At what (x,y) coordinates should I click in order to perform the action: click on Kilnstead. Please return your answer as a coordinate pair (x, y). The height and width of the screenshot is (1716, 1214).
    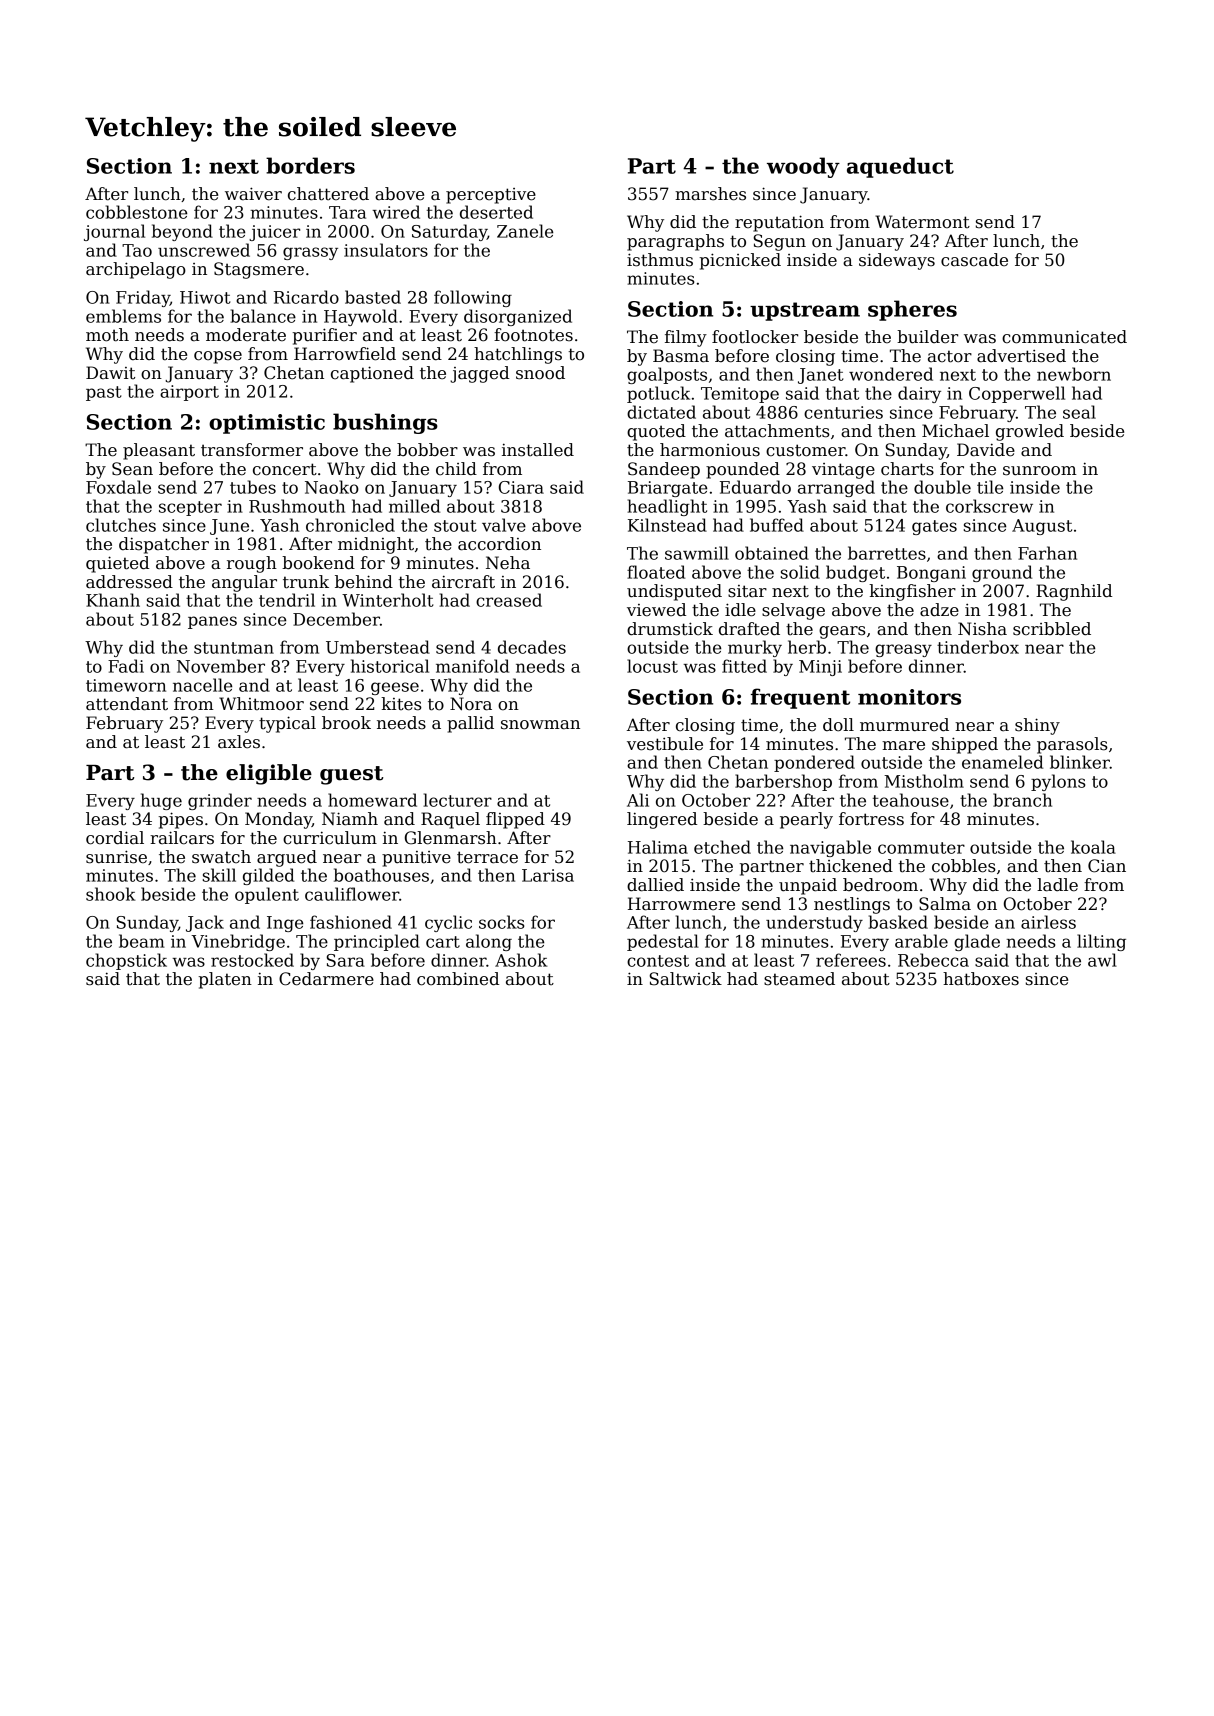
    Looking at the image, I should click on (667, 525).
